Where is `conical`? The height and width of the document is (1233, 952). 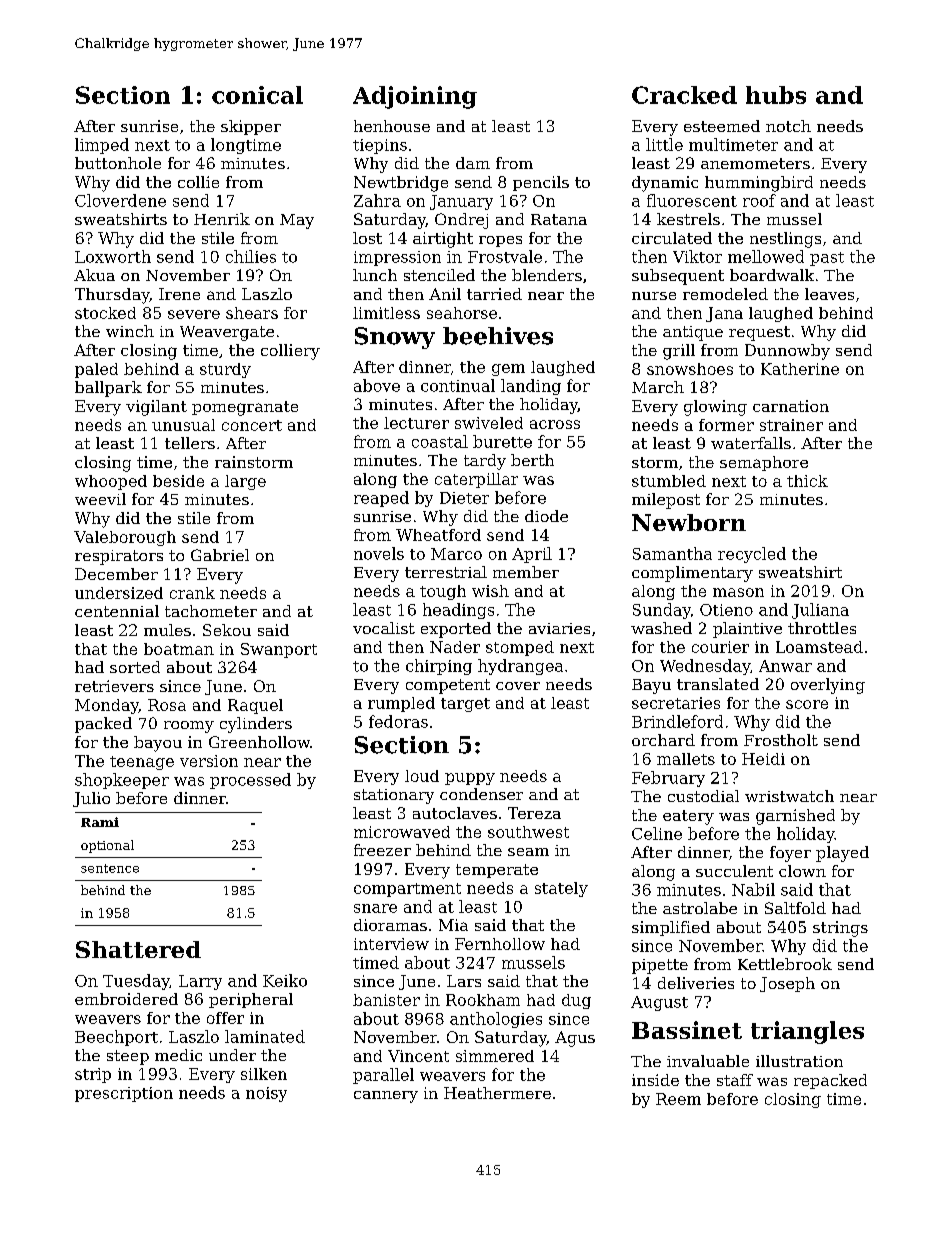
conical is located at coordinates (257, 95).
